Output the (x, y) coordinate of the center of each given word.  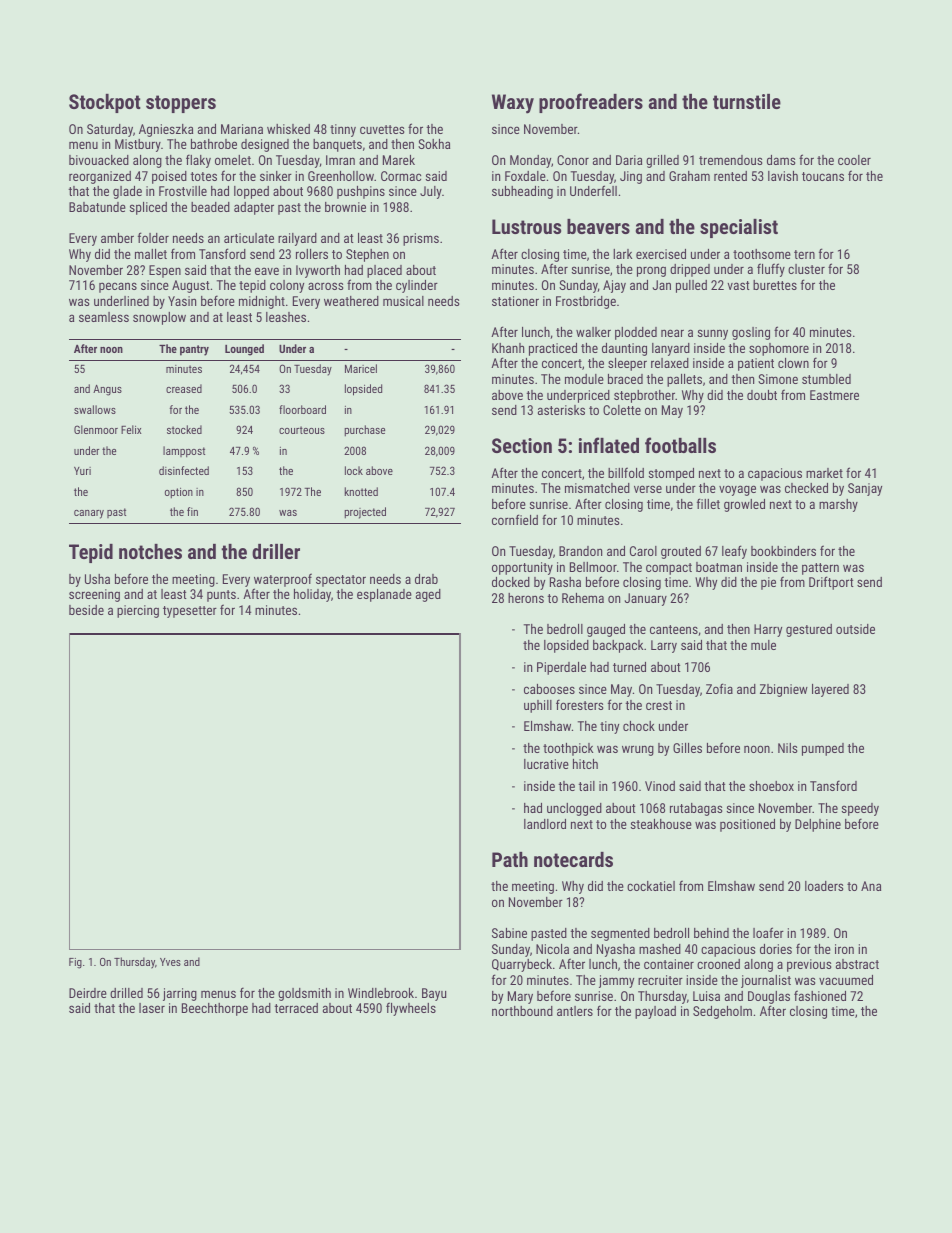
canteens (674, 629)
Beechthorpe (215, 1009)
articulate (249, 238)
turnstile (747, 101)
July (431, 192)
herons (526, 598)
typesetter (190, 612)
